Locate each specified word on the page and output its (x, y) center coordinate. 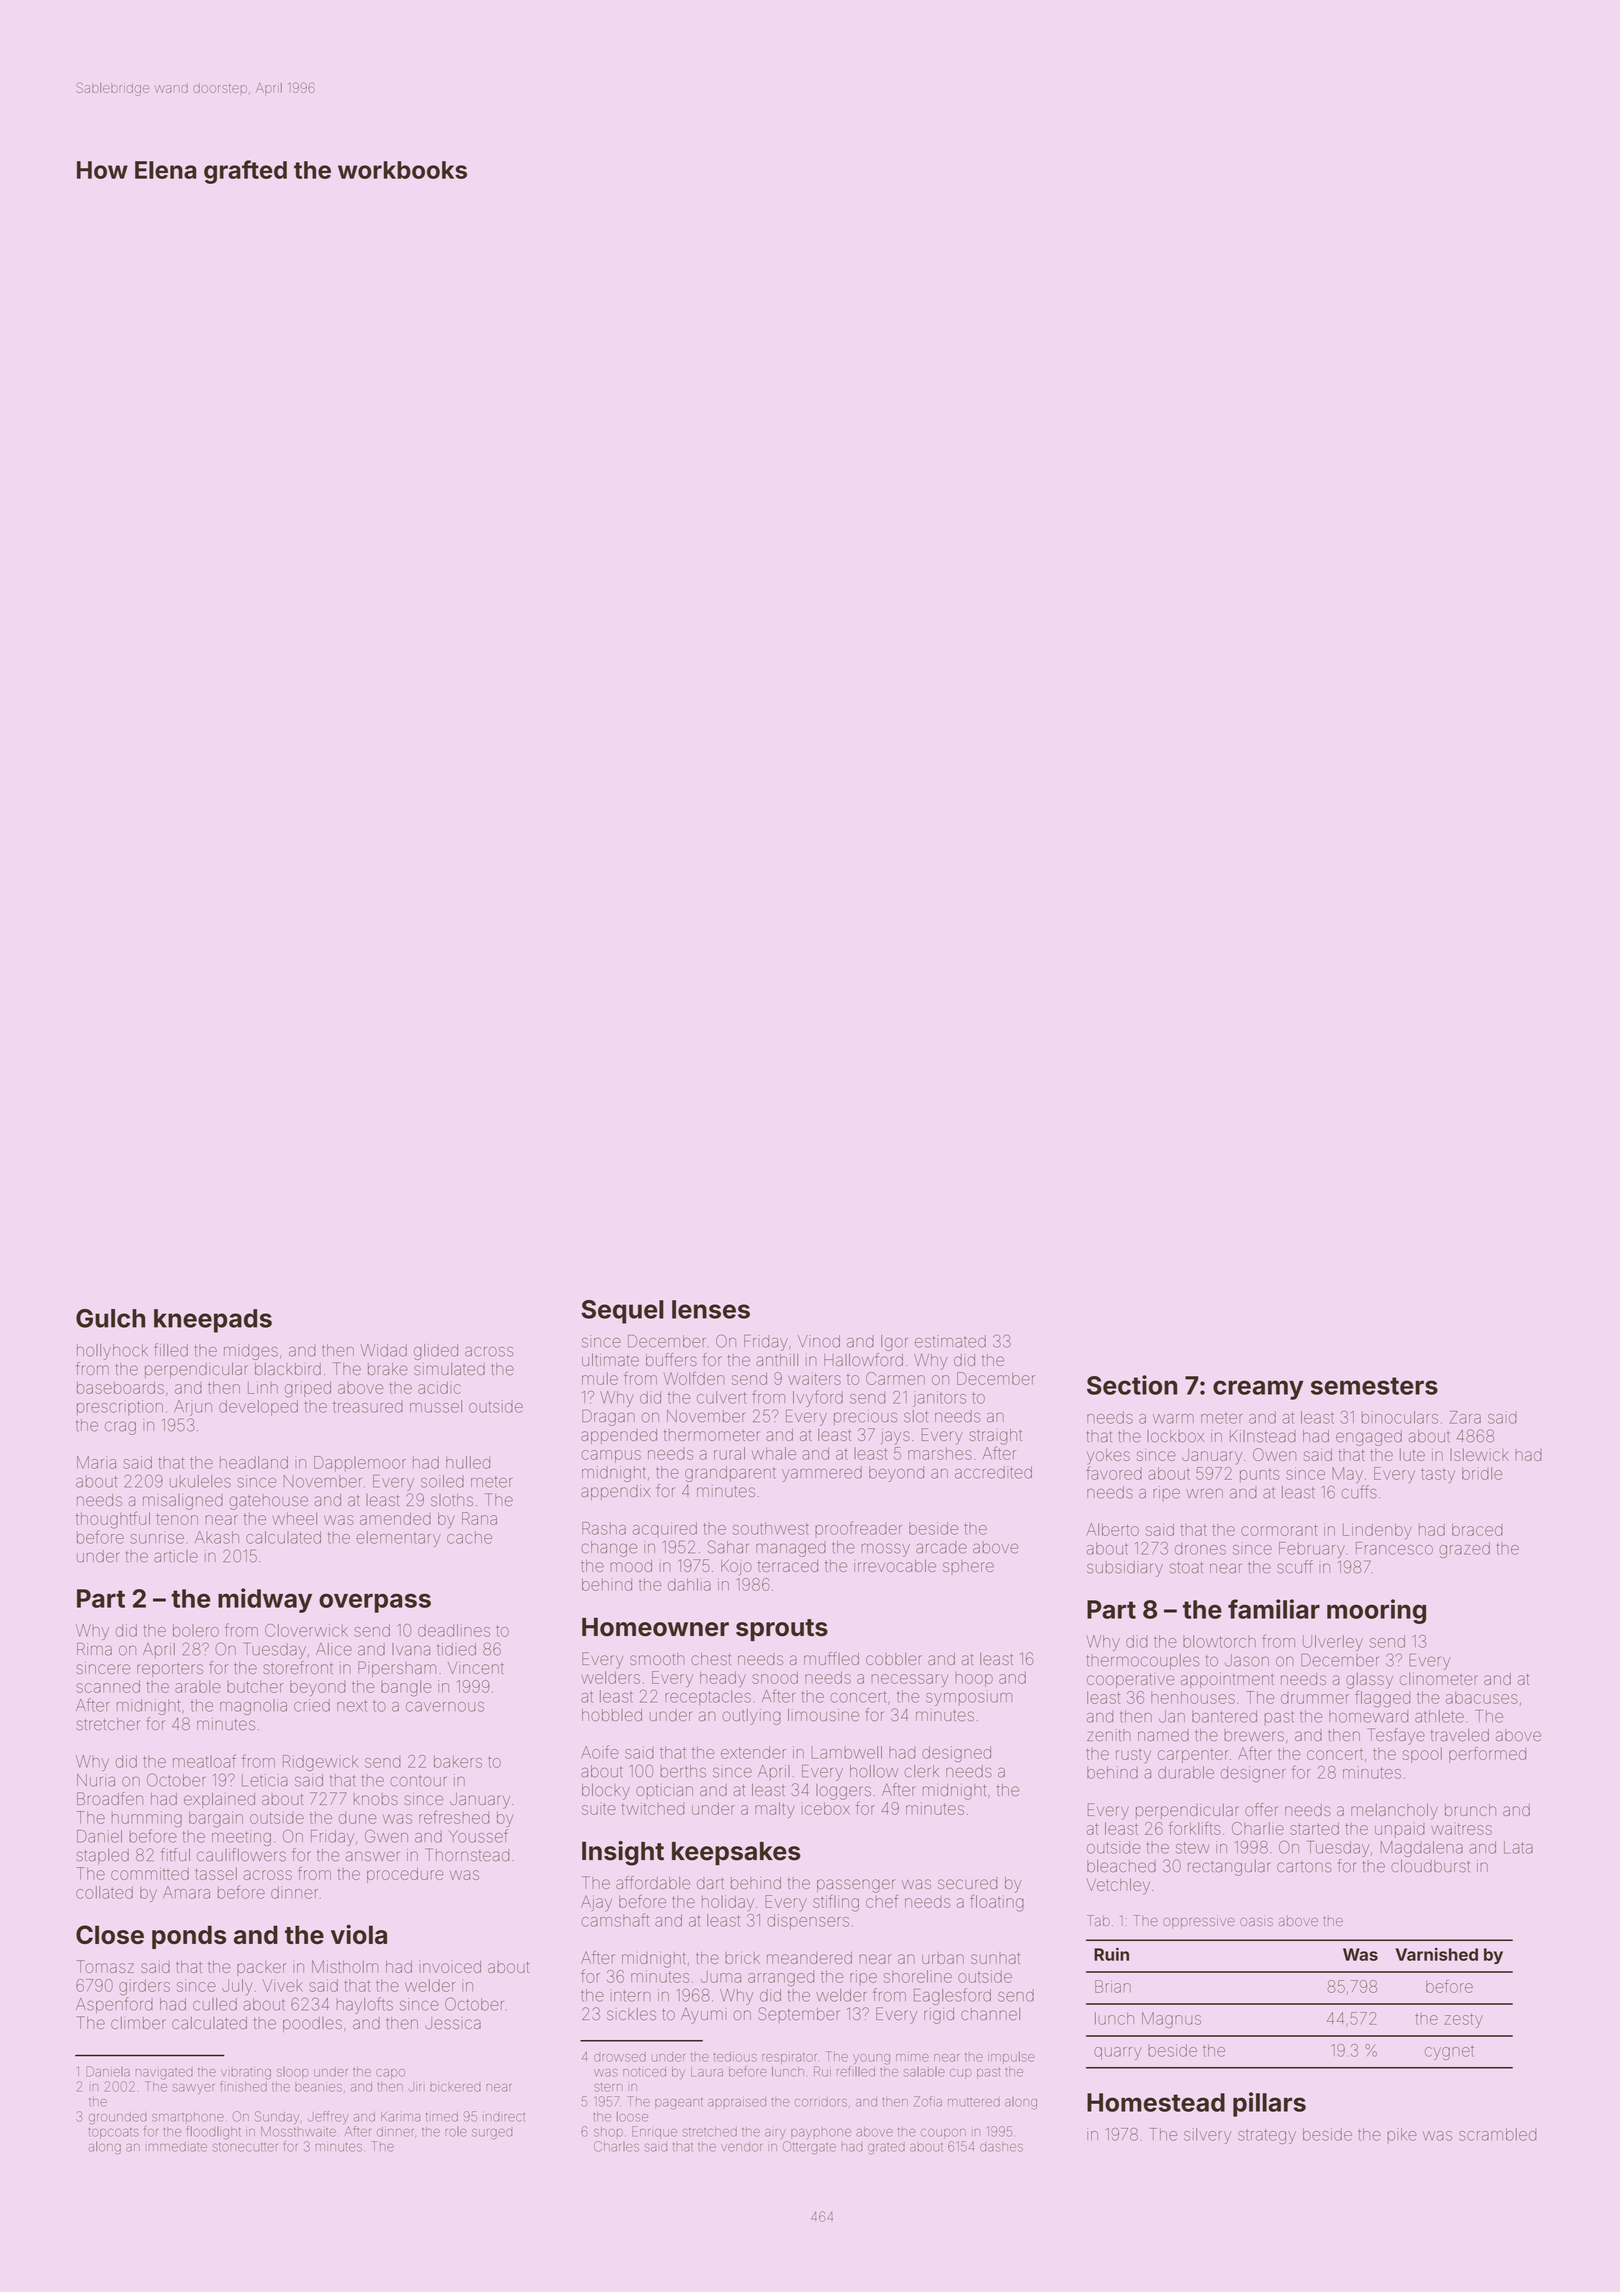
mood (631, 1566)
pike (1402, 2134)
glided (436, 1352)
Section (1132, 1385)
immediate (177, 2147)
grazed (1464, 1550)
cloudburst (1430, 1866)
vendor (741, 2147)
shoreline (918, 1976)
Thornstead (467, 1855)
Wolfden (694, 1378)
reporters (170, 1670)
